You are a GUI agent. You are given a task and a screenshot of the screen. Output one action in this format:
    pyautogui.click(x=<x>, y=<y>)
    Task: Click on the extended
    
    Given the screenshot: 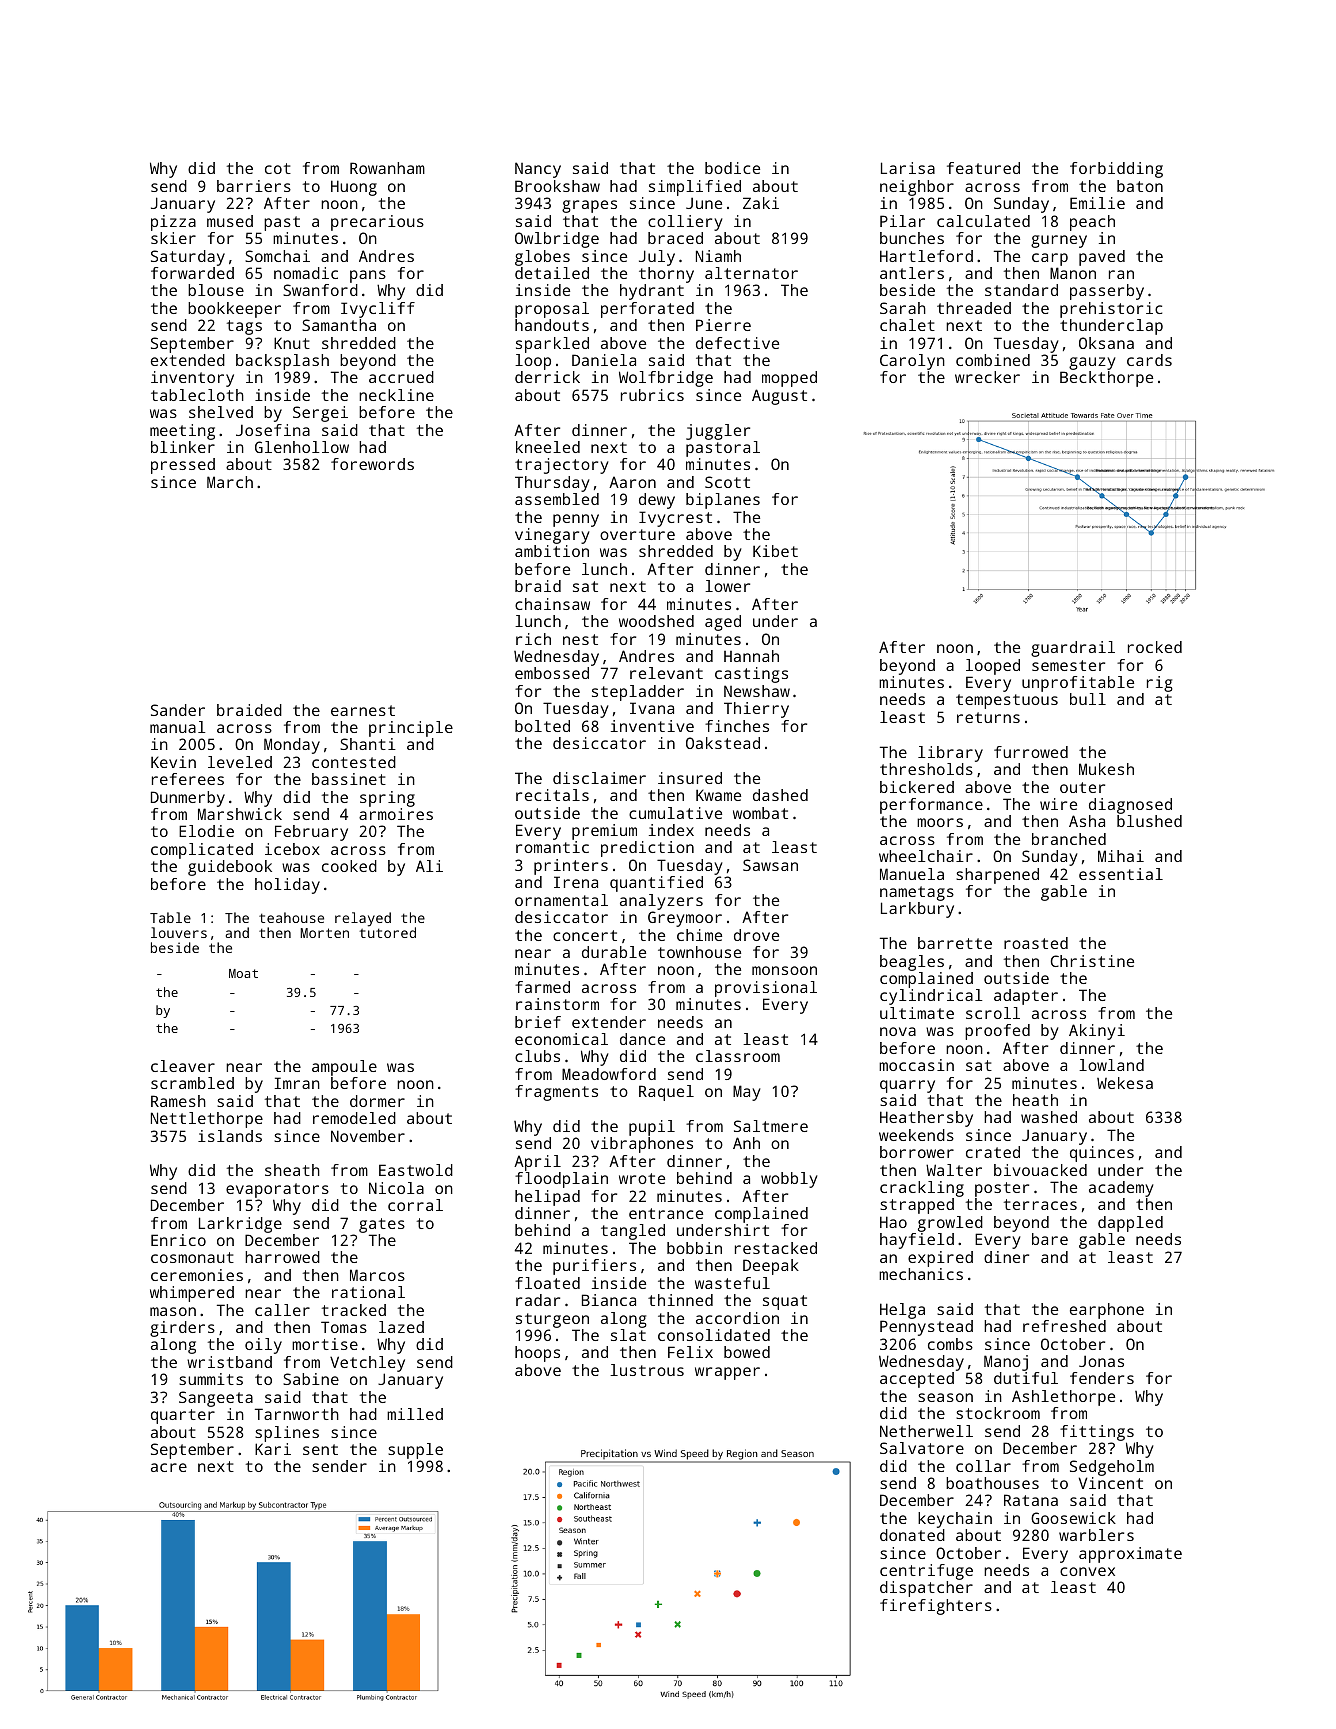 What is the action you would take?
    pyautogui.click(x=188, y=360)
